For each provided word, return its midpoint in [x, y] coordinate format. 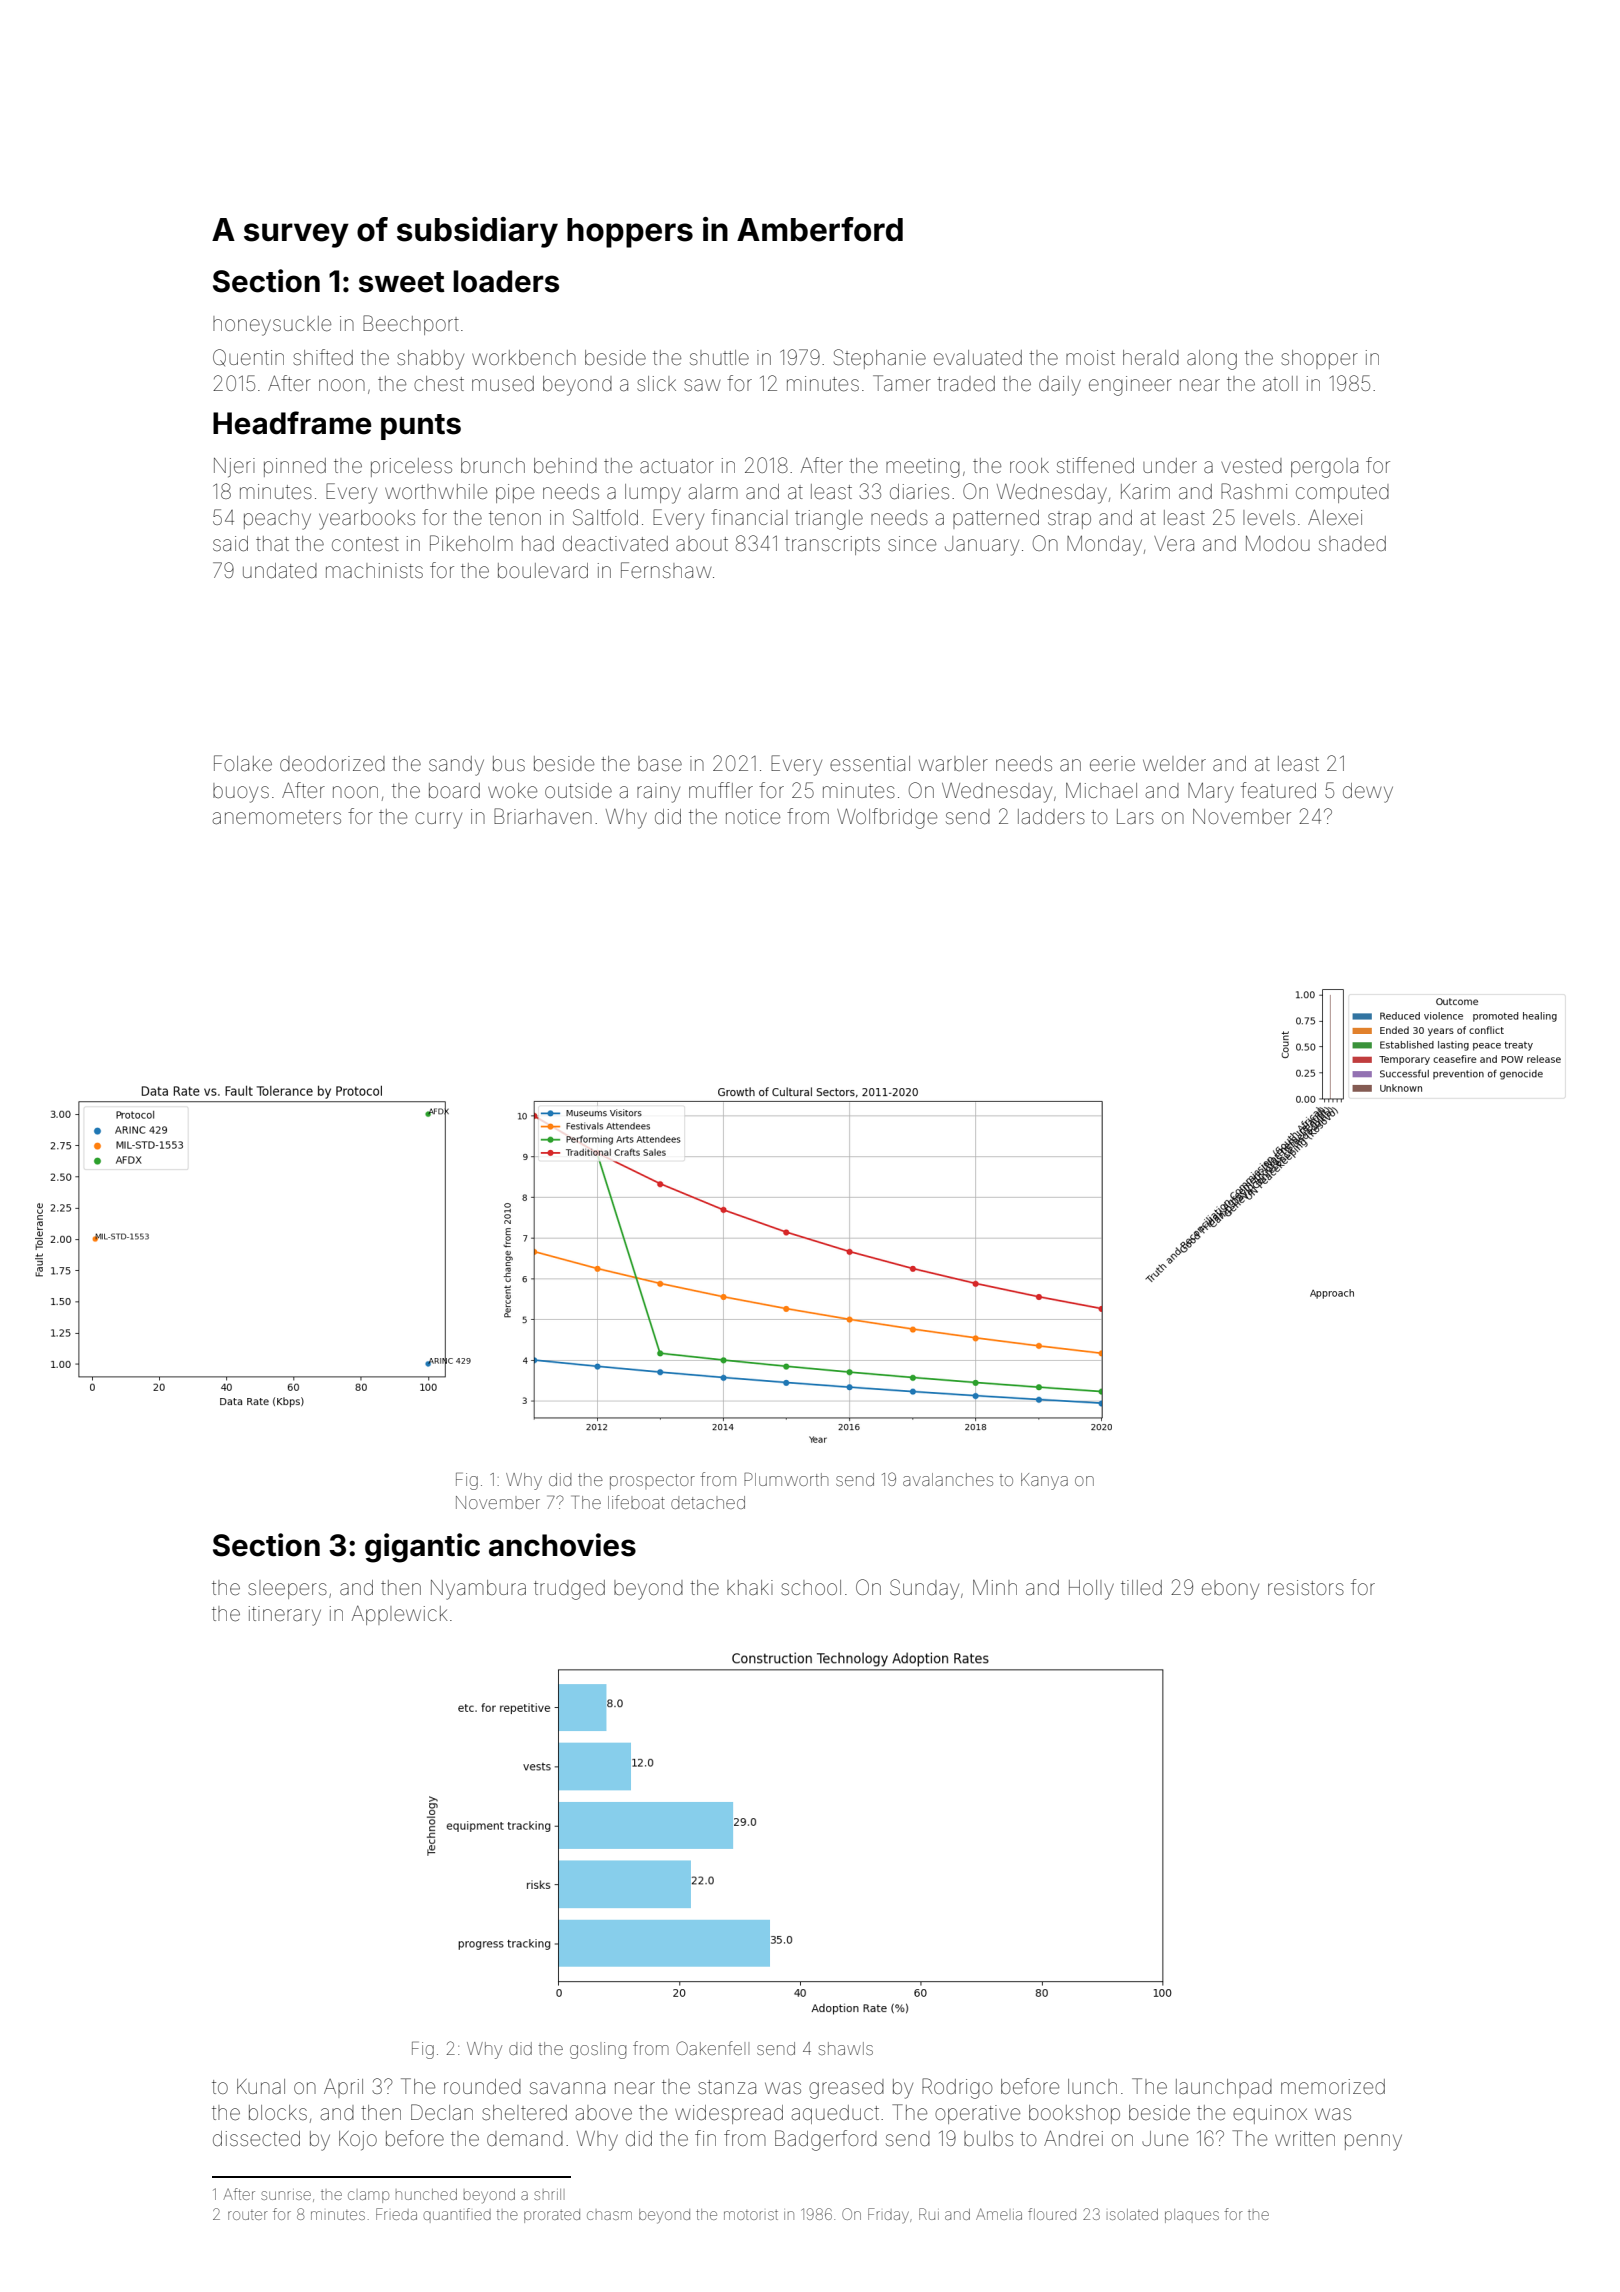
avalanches [948, 1479]
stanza [727, 2087]
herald [1151, 357]
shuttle [719, 357]
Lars [1135, 816]
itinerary [285, 1616]
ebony [1230, 1590]
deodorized [332, 763]
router [248, 2215]
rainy [658, 793]
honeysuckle [272, 326]
